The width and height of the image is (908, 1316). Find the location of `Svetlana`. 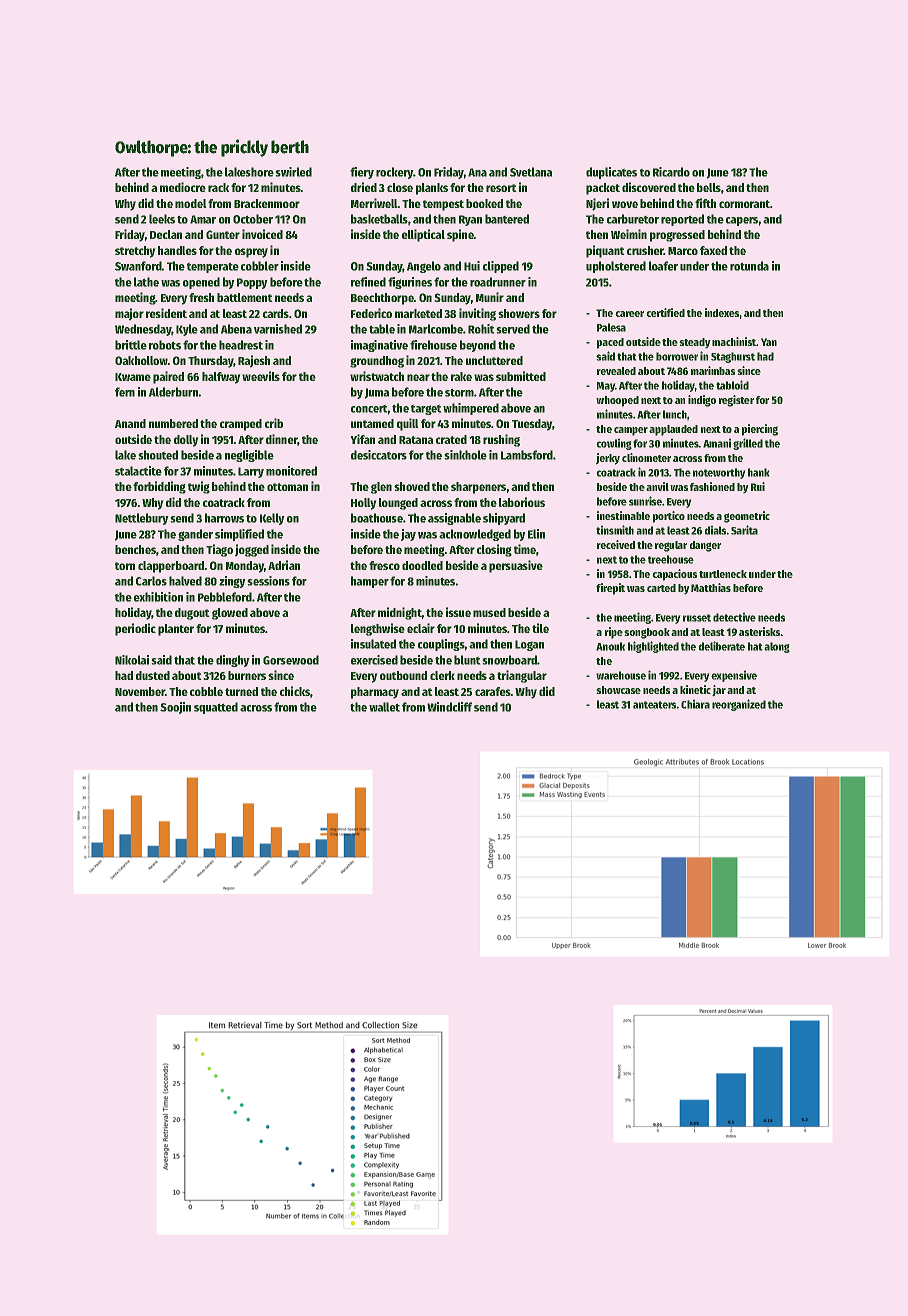

Svetlana is located at coordinates (531, 172).
